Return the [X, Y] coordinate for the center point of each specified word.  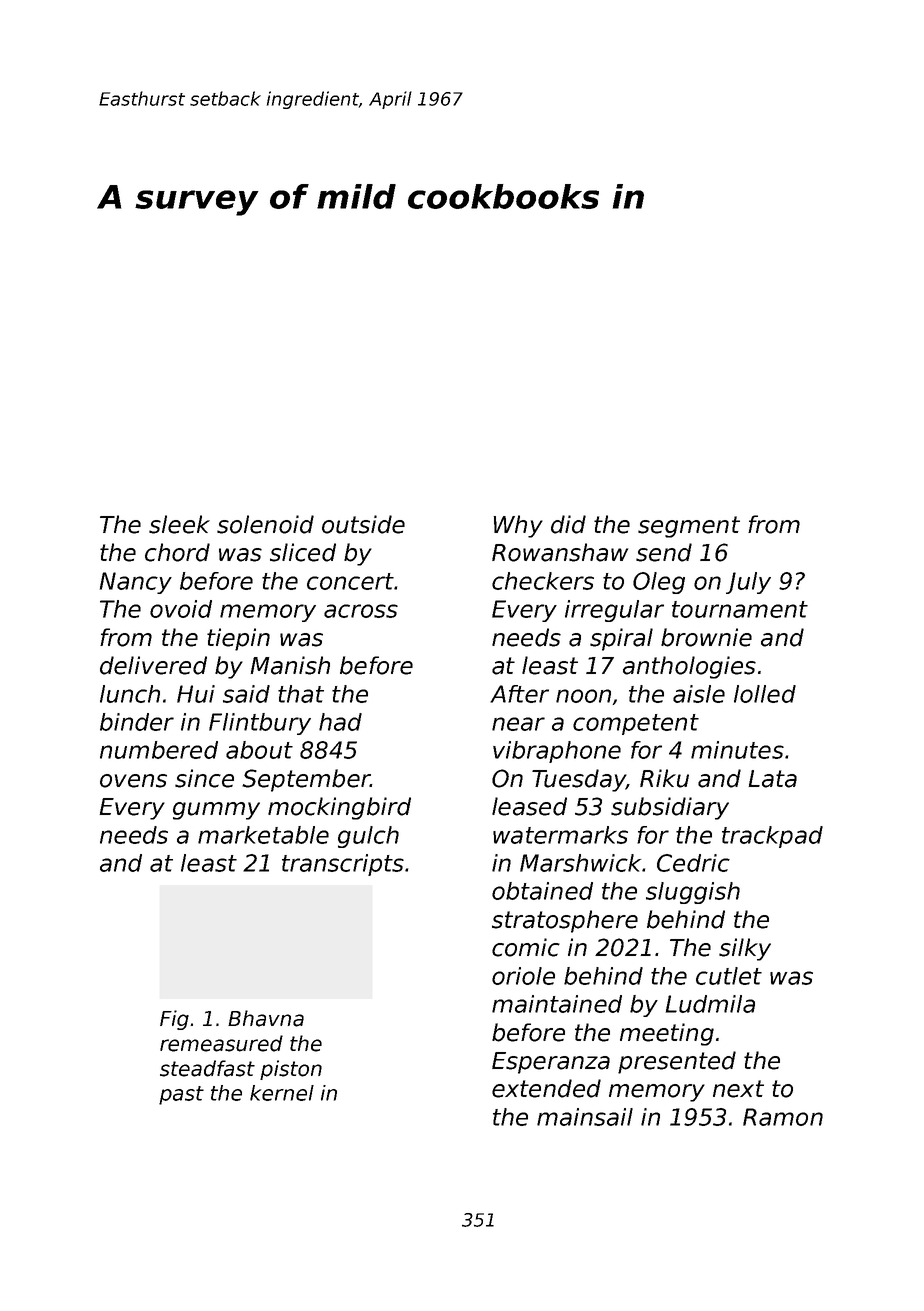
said [246, 694]
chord [177, 552]
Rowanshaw [560, 552]
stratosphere [565, 921]
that [301, 694]
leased [529, 806]
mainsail [585, 1117]
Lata [772, 779]
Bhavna [266, 1018]
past [181, 1095]
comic [526, 947]
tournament [740, 609]
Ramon [783, 1117]
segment [689, 527]
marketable [263, 835]
